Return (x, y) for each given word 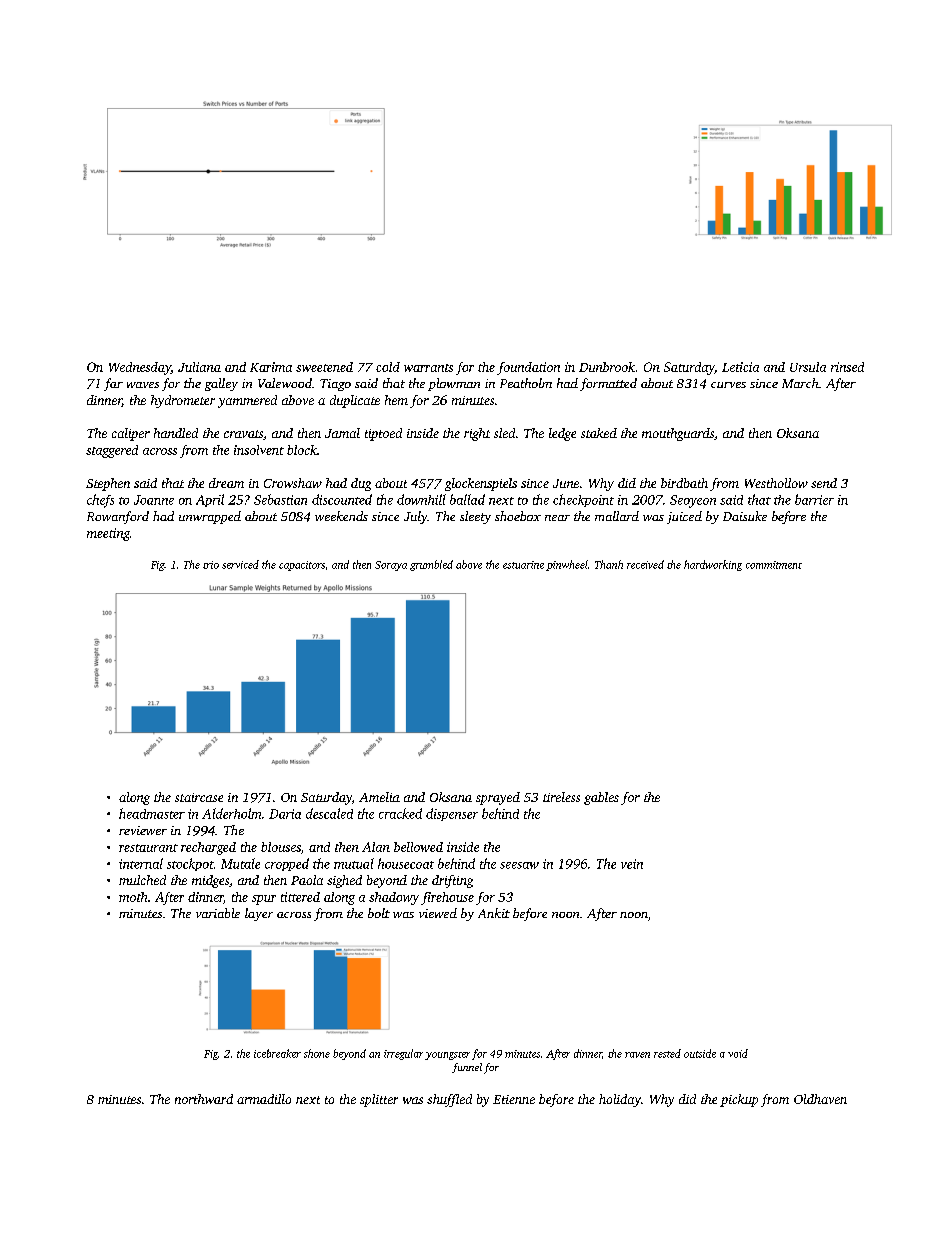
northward (204, 1099)
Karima (271, 367)
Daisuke (745, 516)
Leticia (740, 367)
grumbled (431, 565)
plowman (454, 384)
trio (211, 565)
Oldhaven (820, 1099)
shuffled (449, 1100)
